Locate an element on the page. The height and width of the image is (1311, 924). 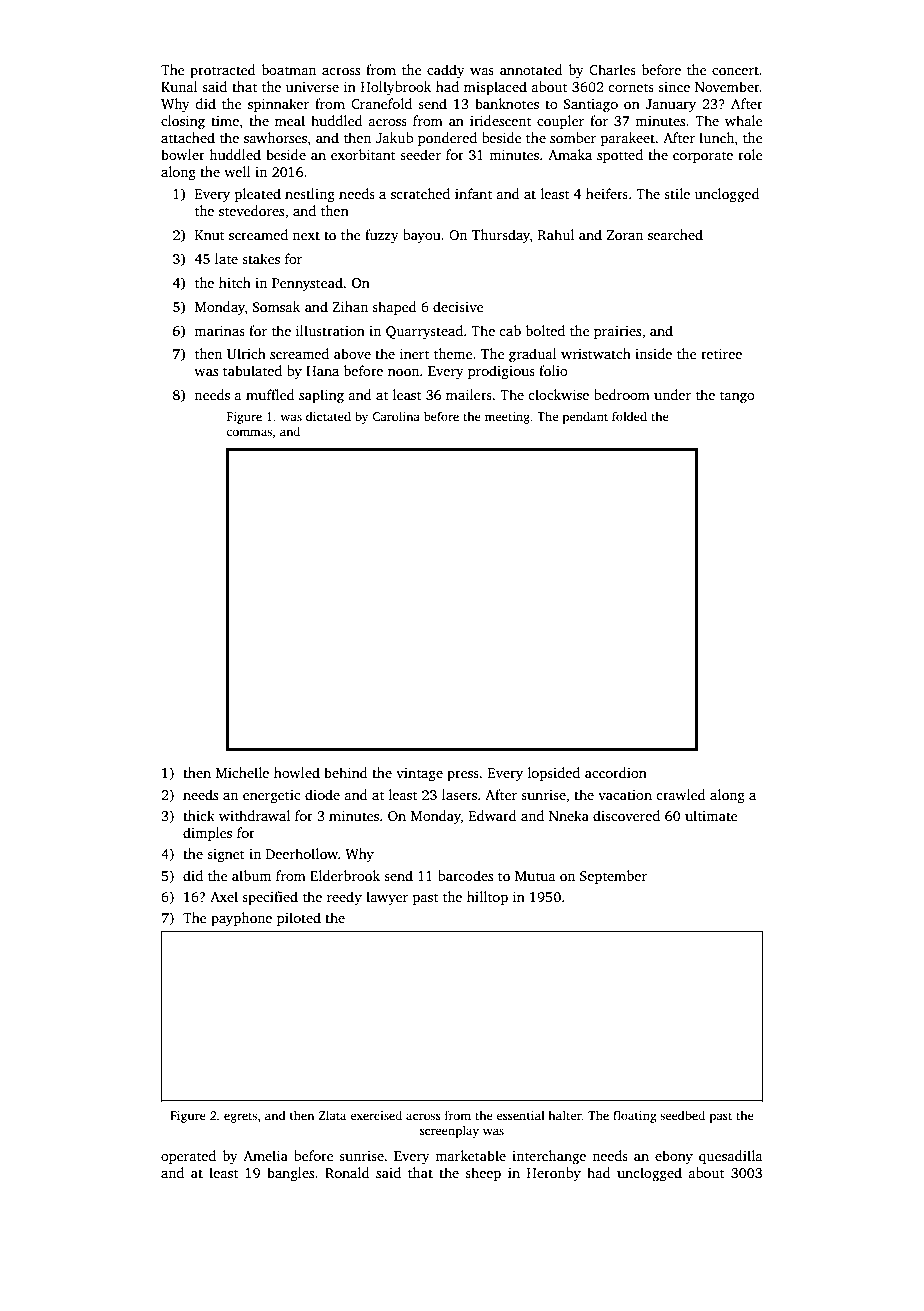
operated is located at coordinates (188, 1157).
